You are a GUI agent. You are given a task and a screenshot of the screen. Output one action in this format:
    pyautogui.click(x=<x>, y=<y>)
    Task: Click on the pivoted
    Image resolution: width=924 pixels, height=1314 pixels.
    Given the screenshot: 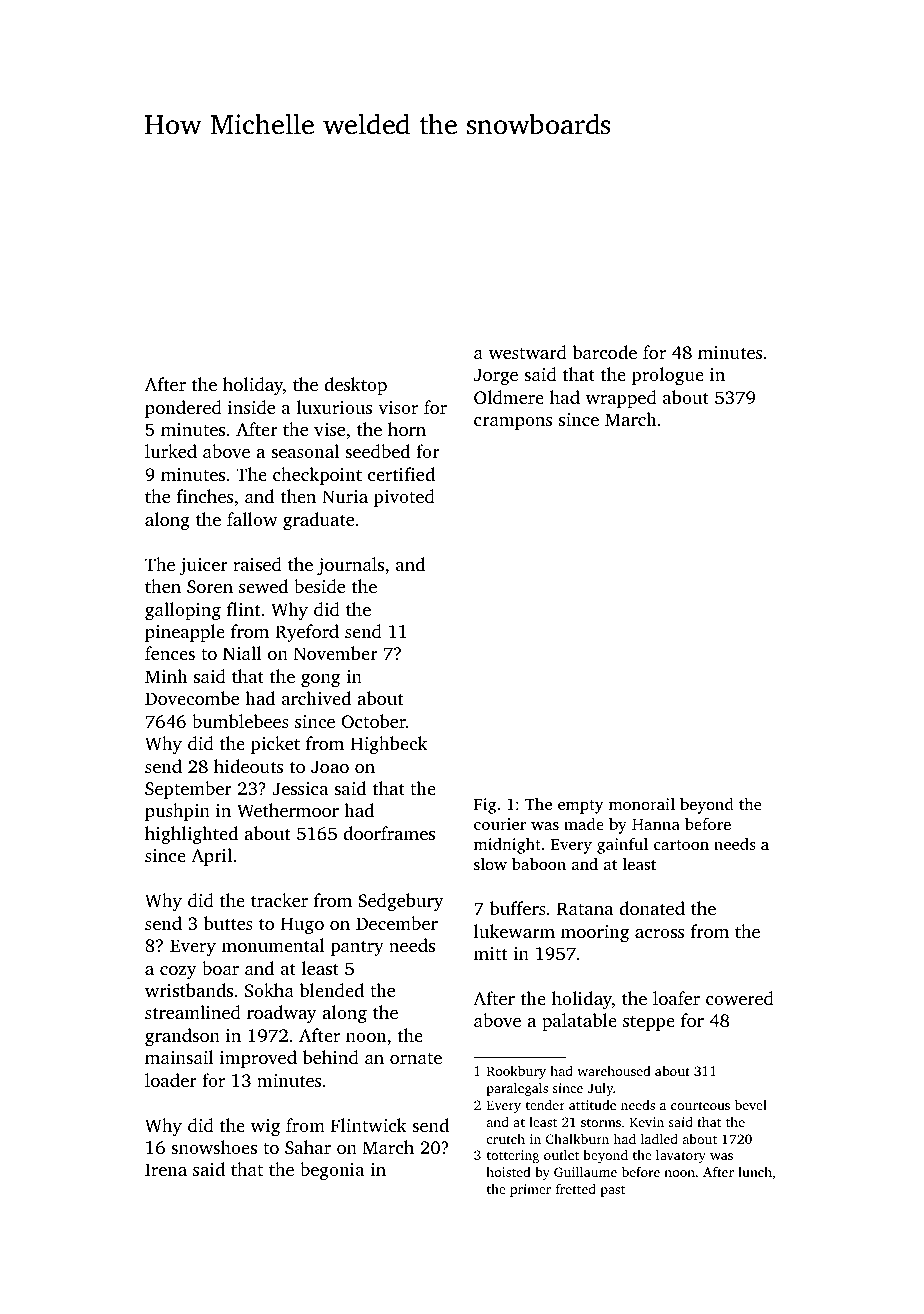 What is the action you would take?
    pyautogui.click(x=404, y=498)
